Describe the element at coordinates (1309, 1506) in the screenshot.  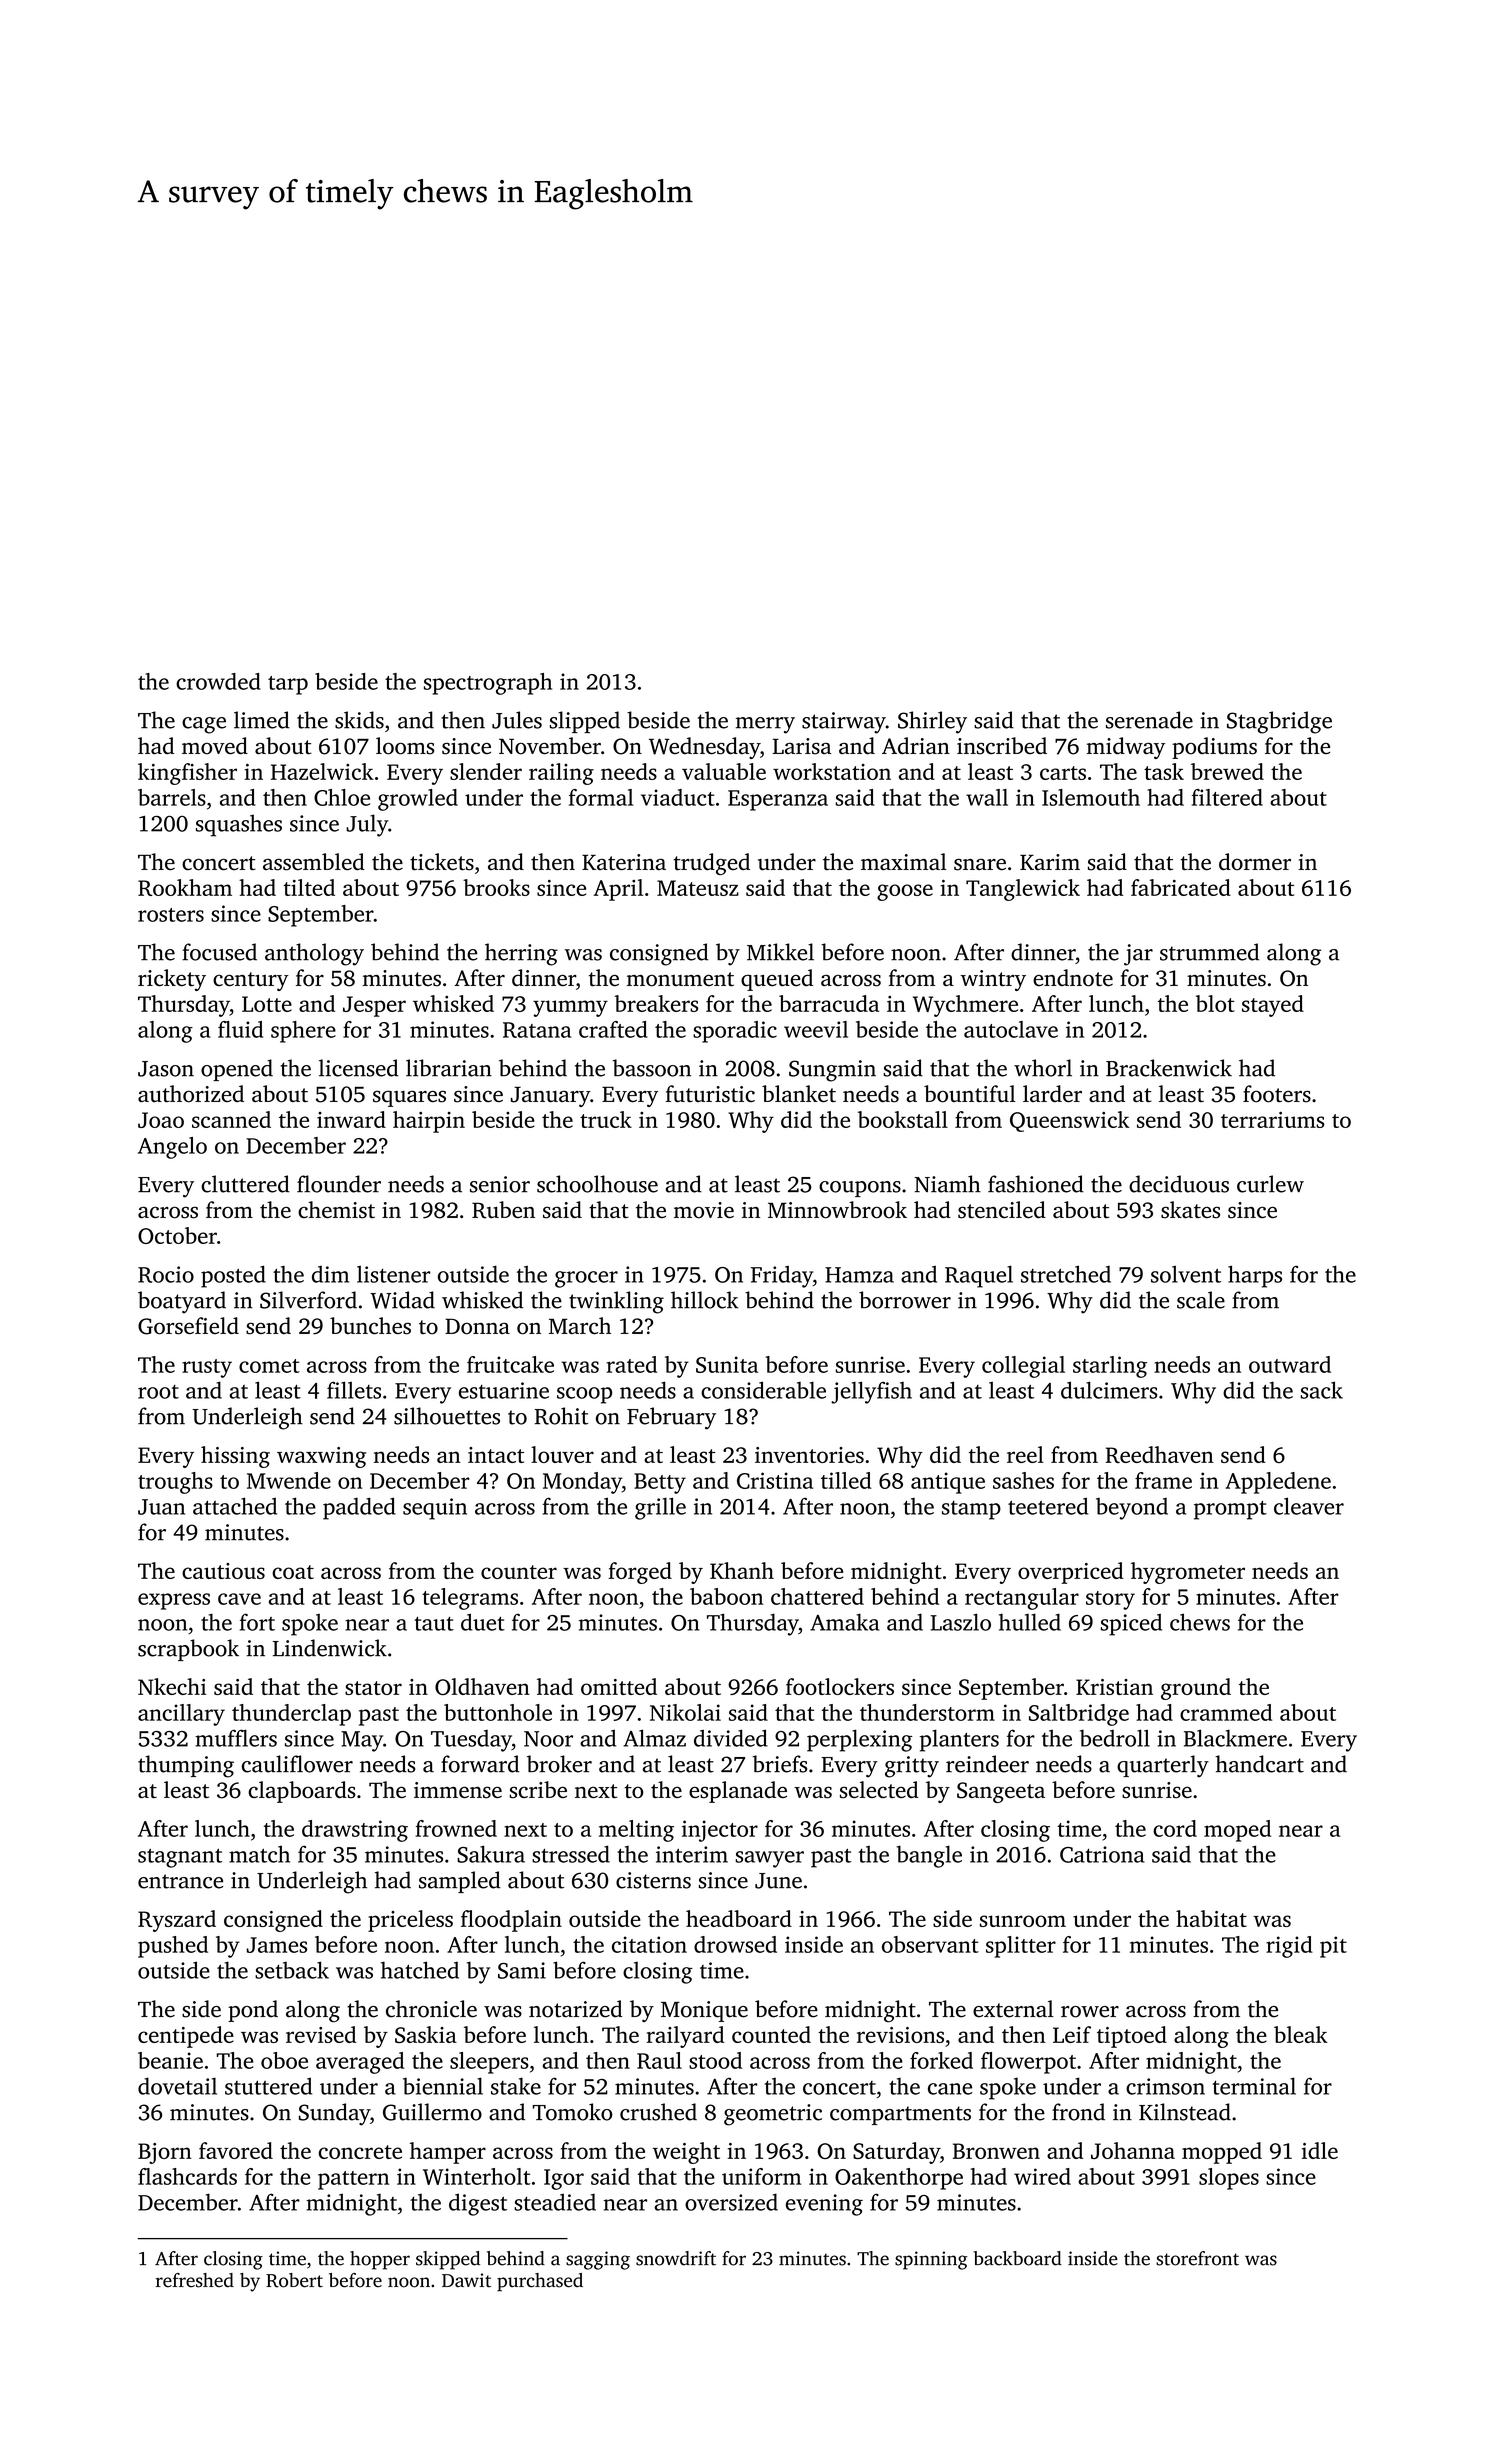
I see `cleaver` at that location.
